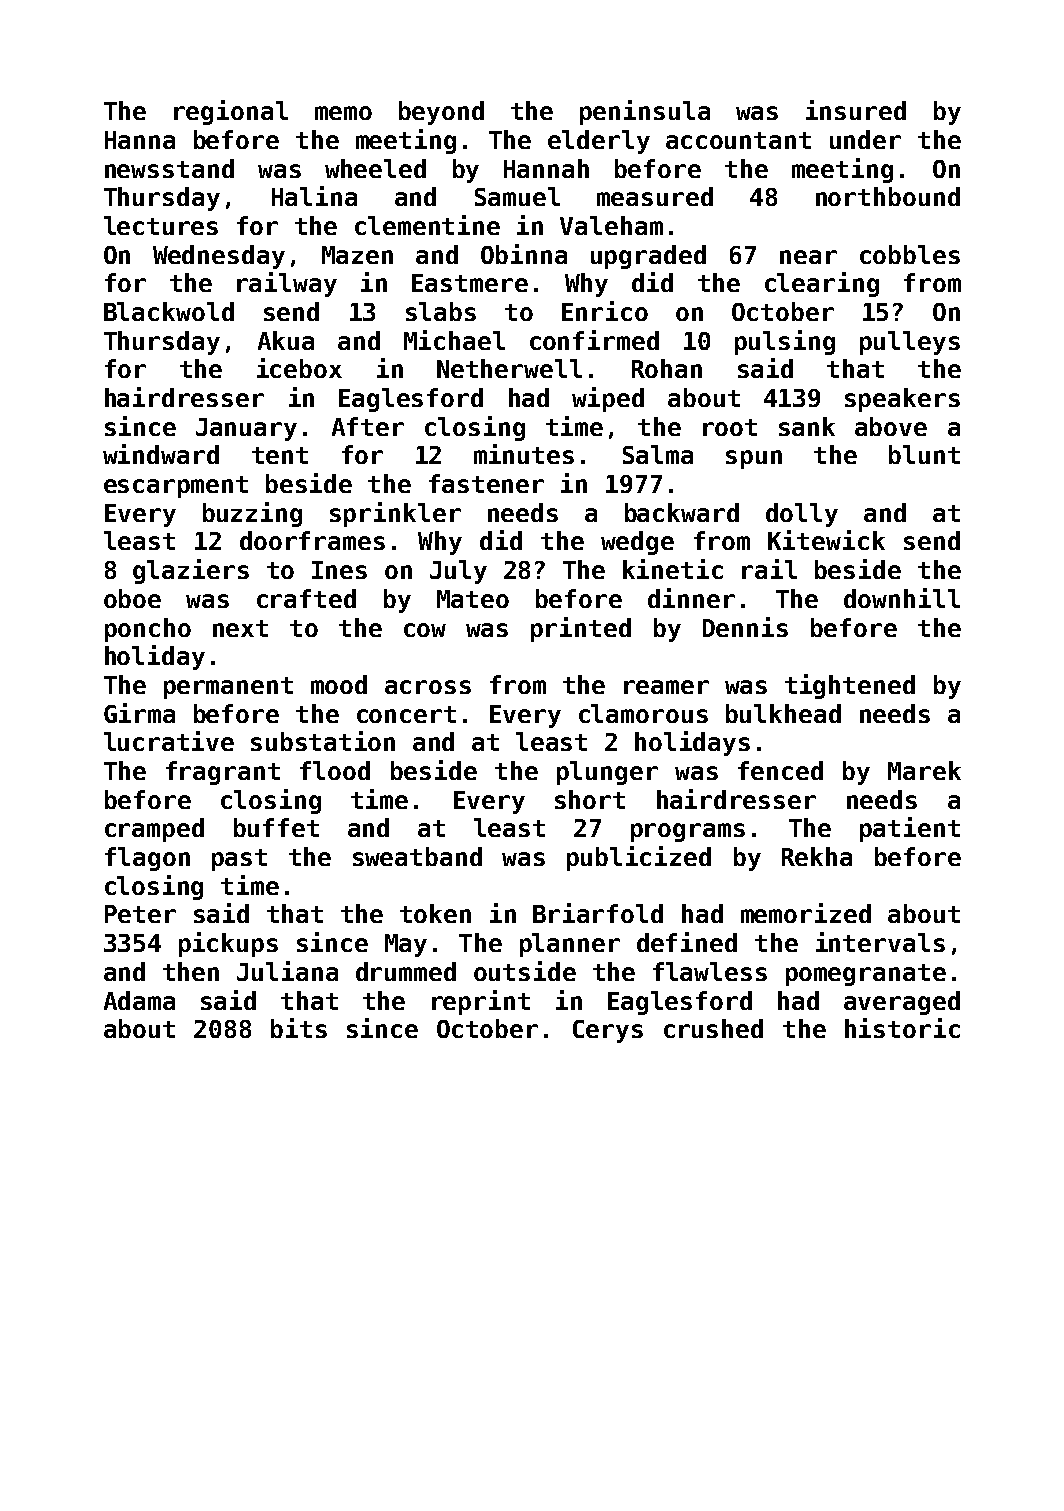 This screenshot has width=1064, height=1511. I want to click on beyond, so click(441, 113).
